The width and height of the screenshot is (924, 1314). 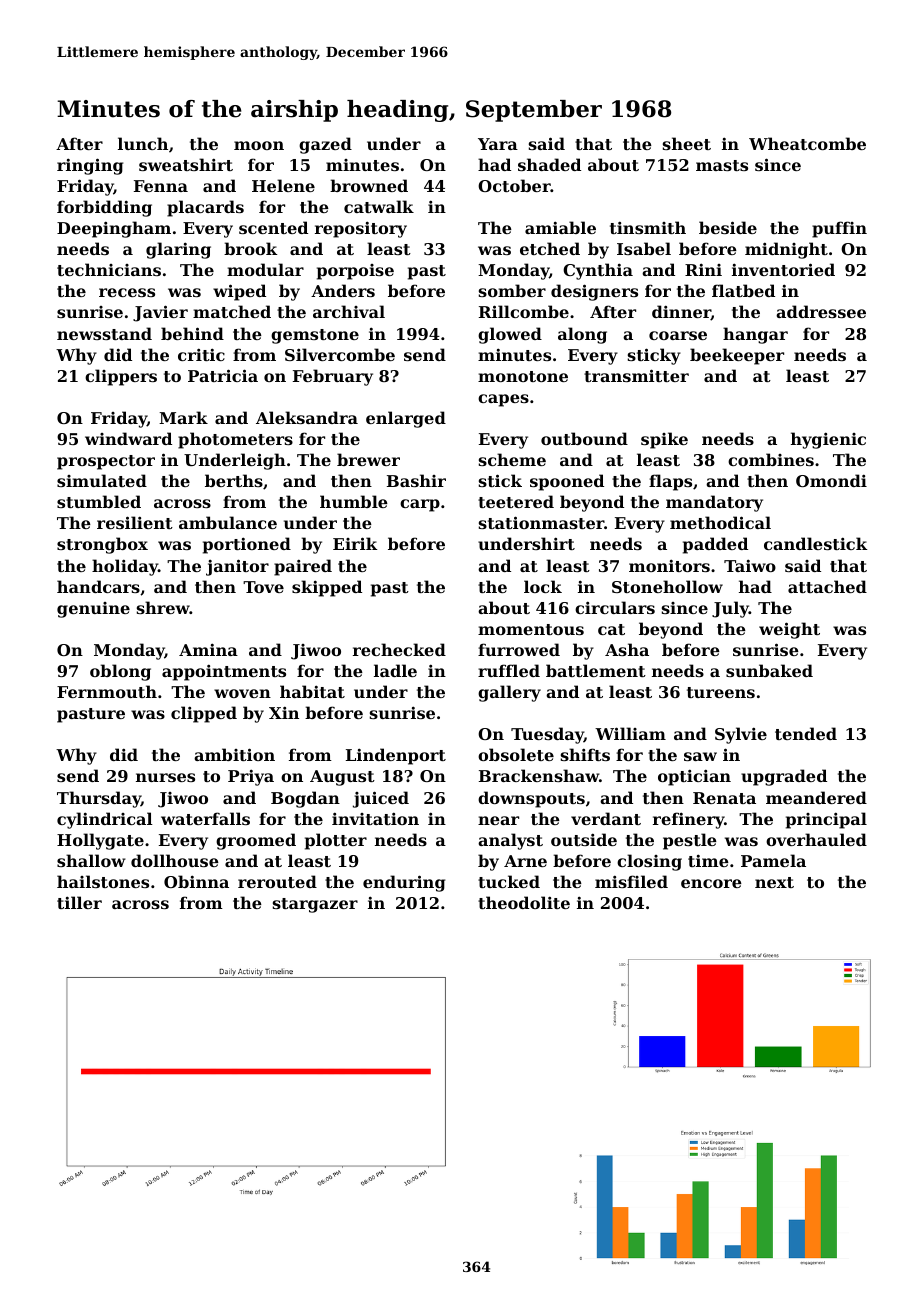 I want to click on obsolete, so click(x=516, y=754).
